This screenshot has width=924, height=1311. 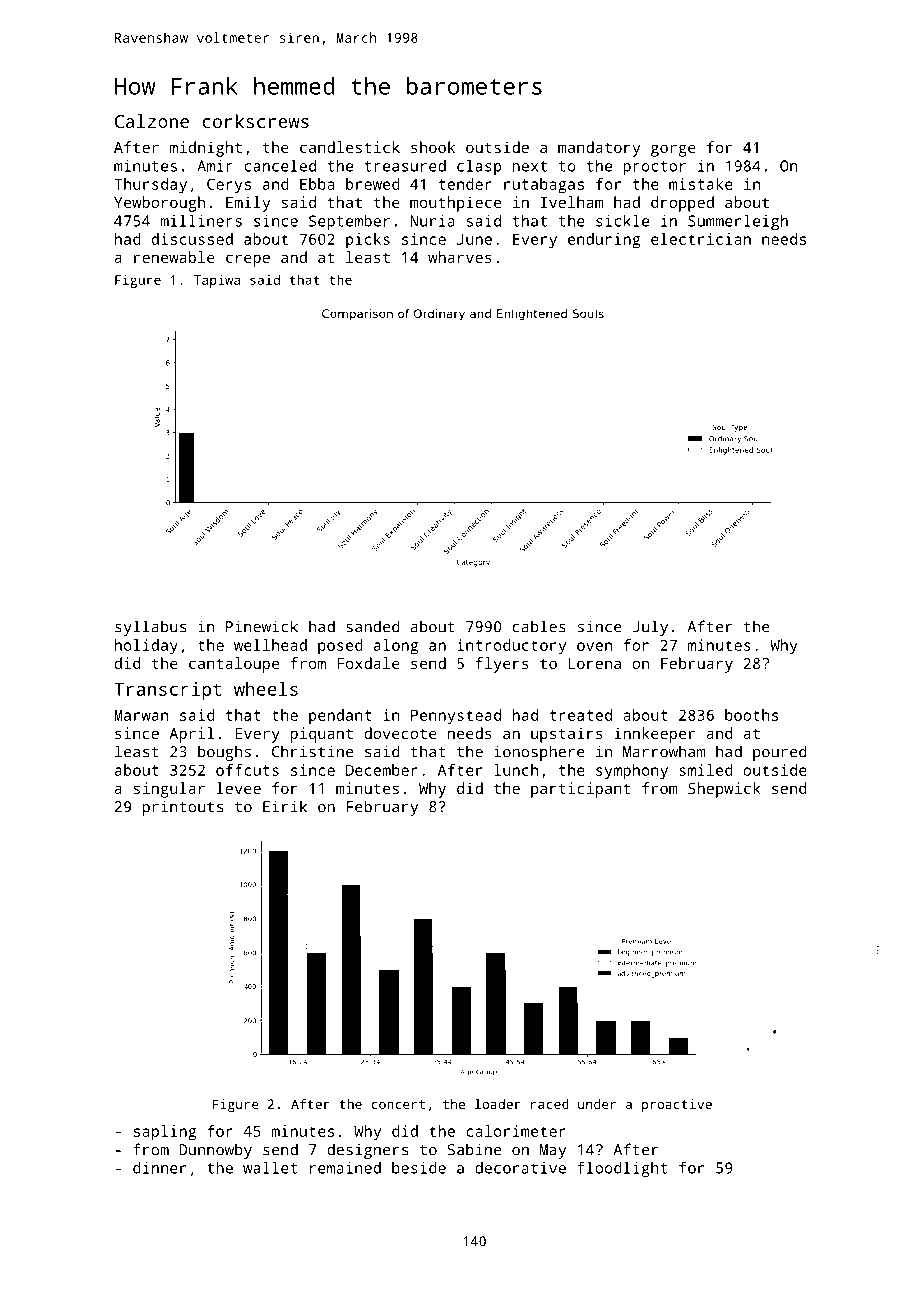 What do you see at coordinates (539, 626) in the screenshot?
I see `cables` at bounding box center [539, 626].
